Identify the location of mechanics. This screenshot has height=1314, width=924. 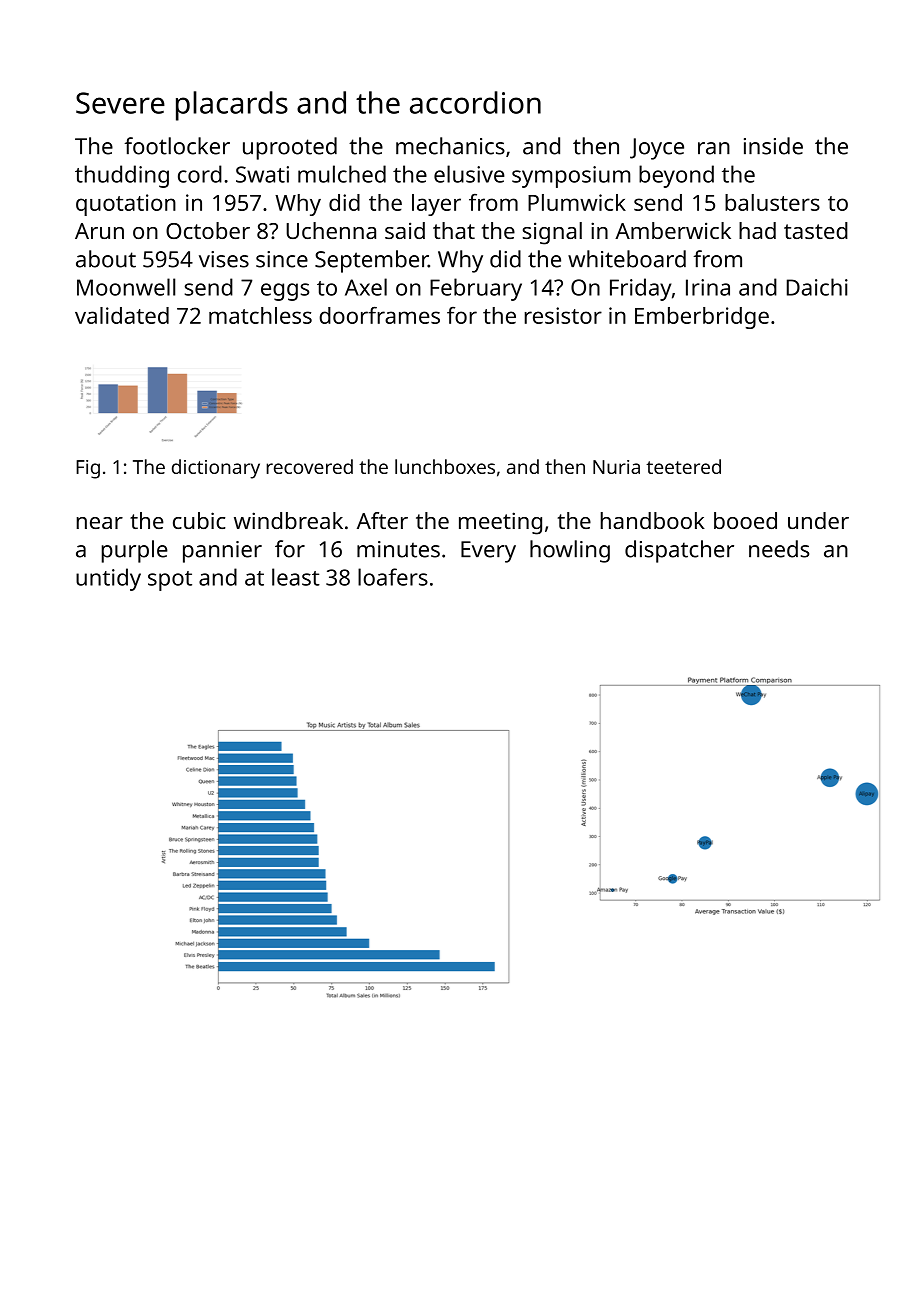
(450, 146).
